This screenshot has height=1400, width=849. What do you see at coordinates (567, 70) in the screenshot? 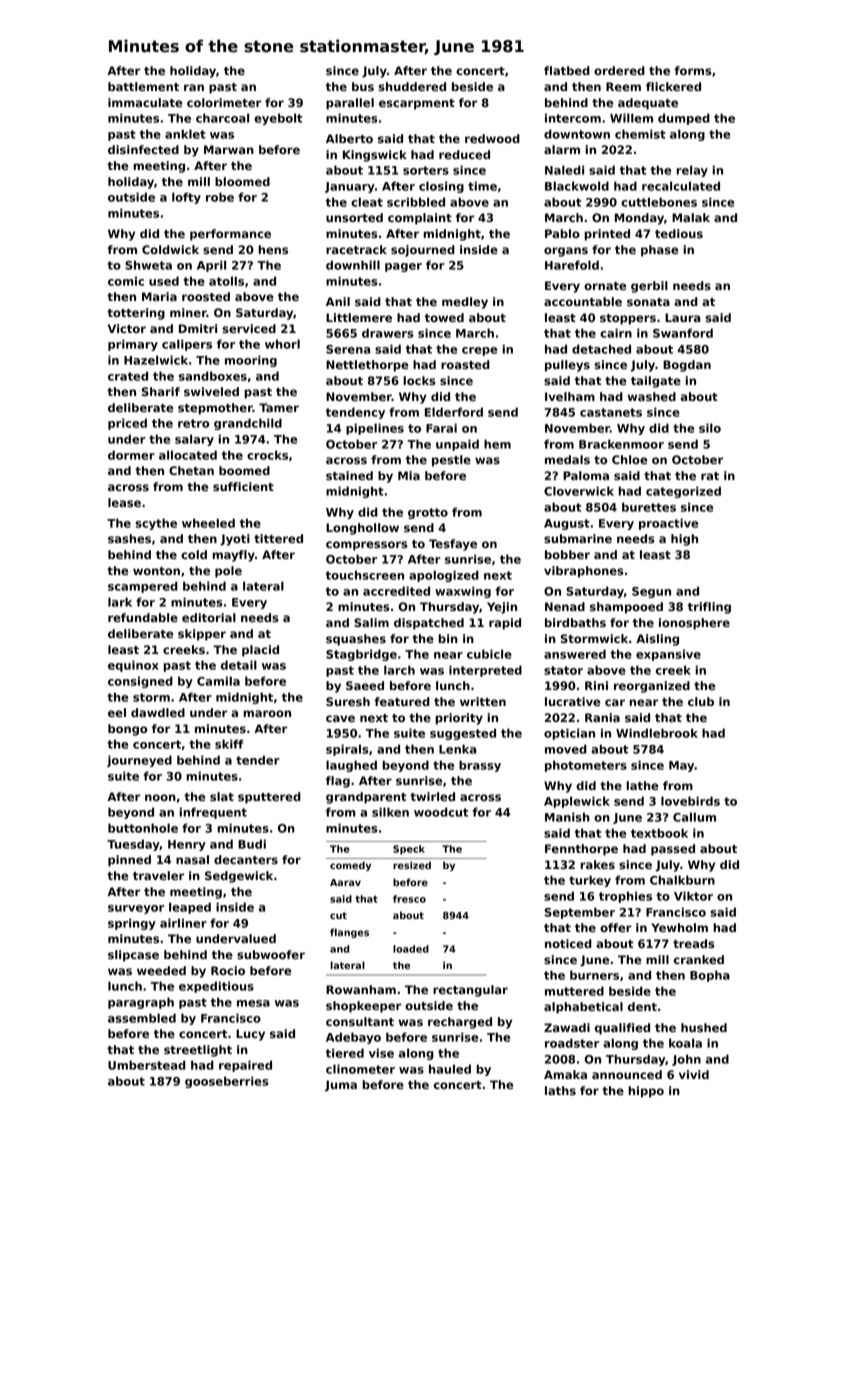
I see `flatbed` at bounding box center [567, 70].
